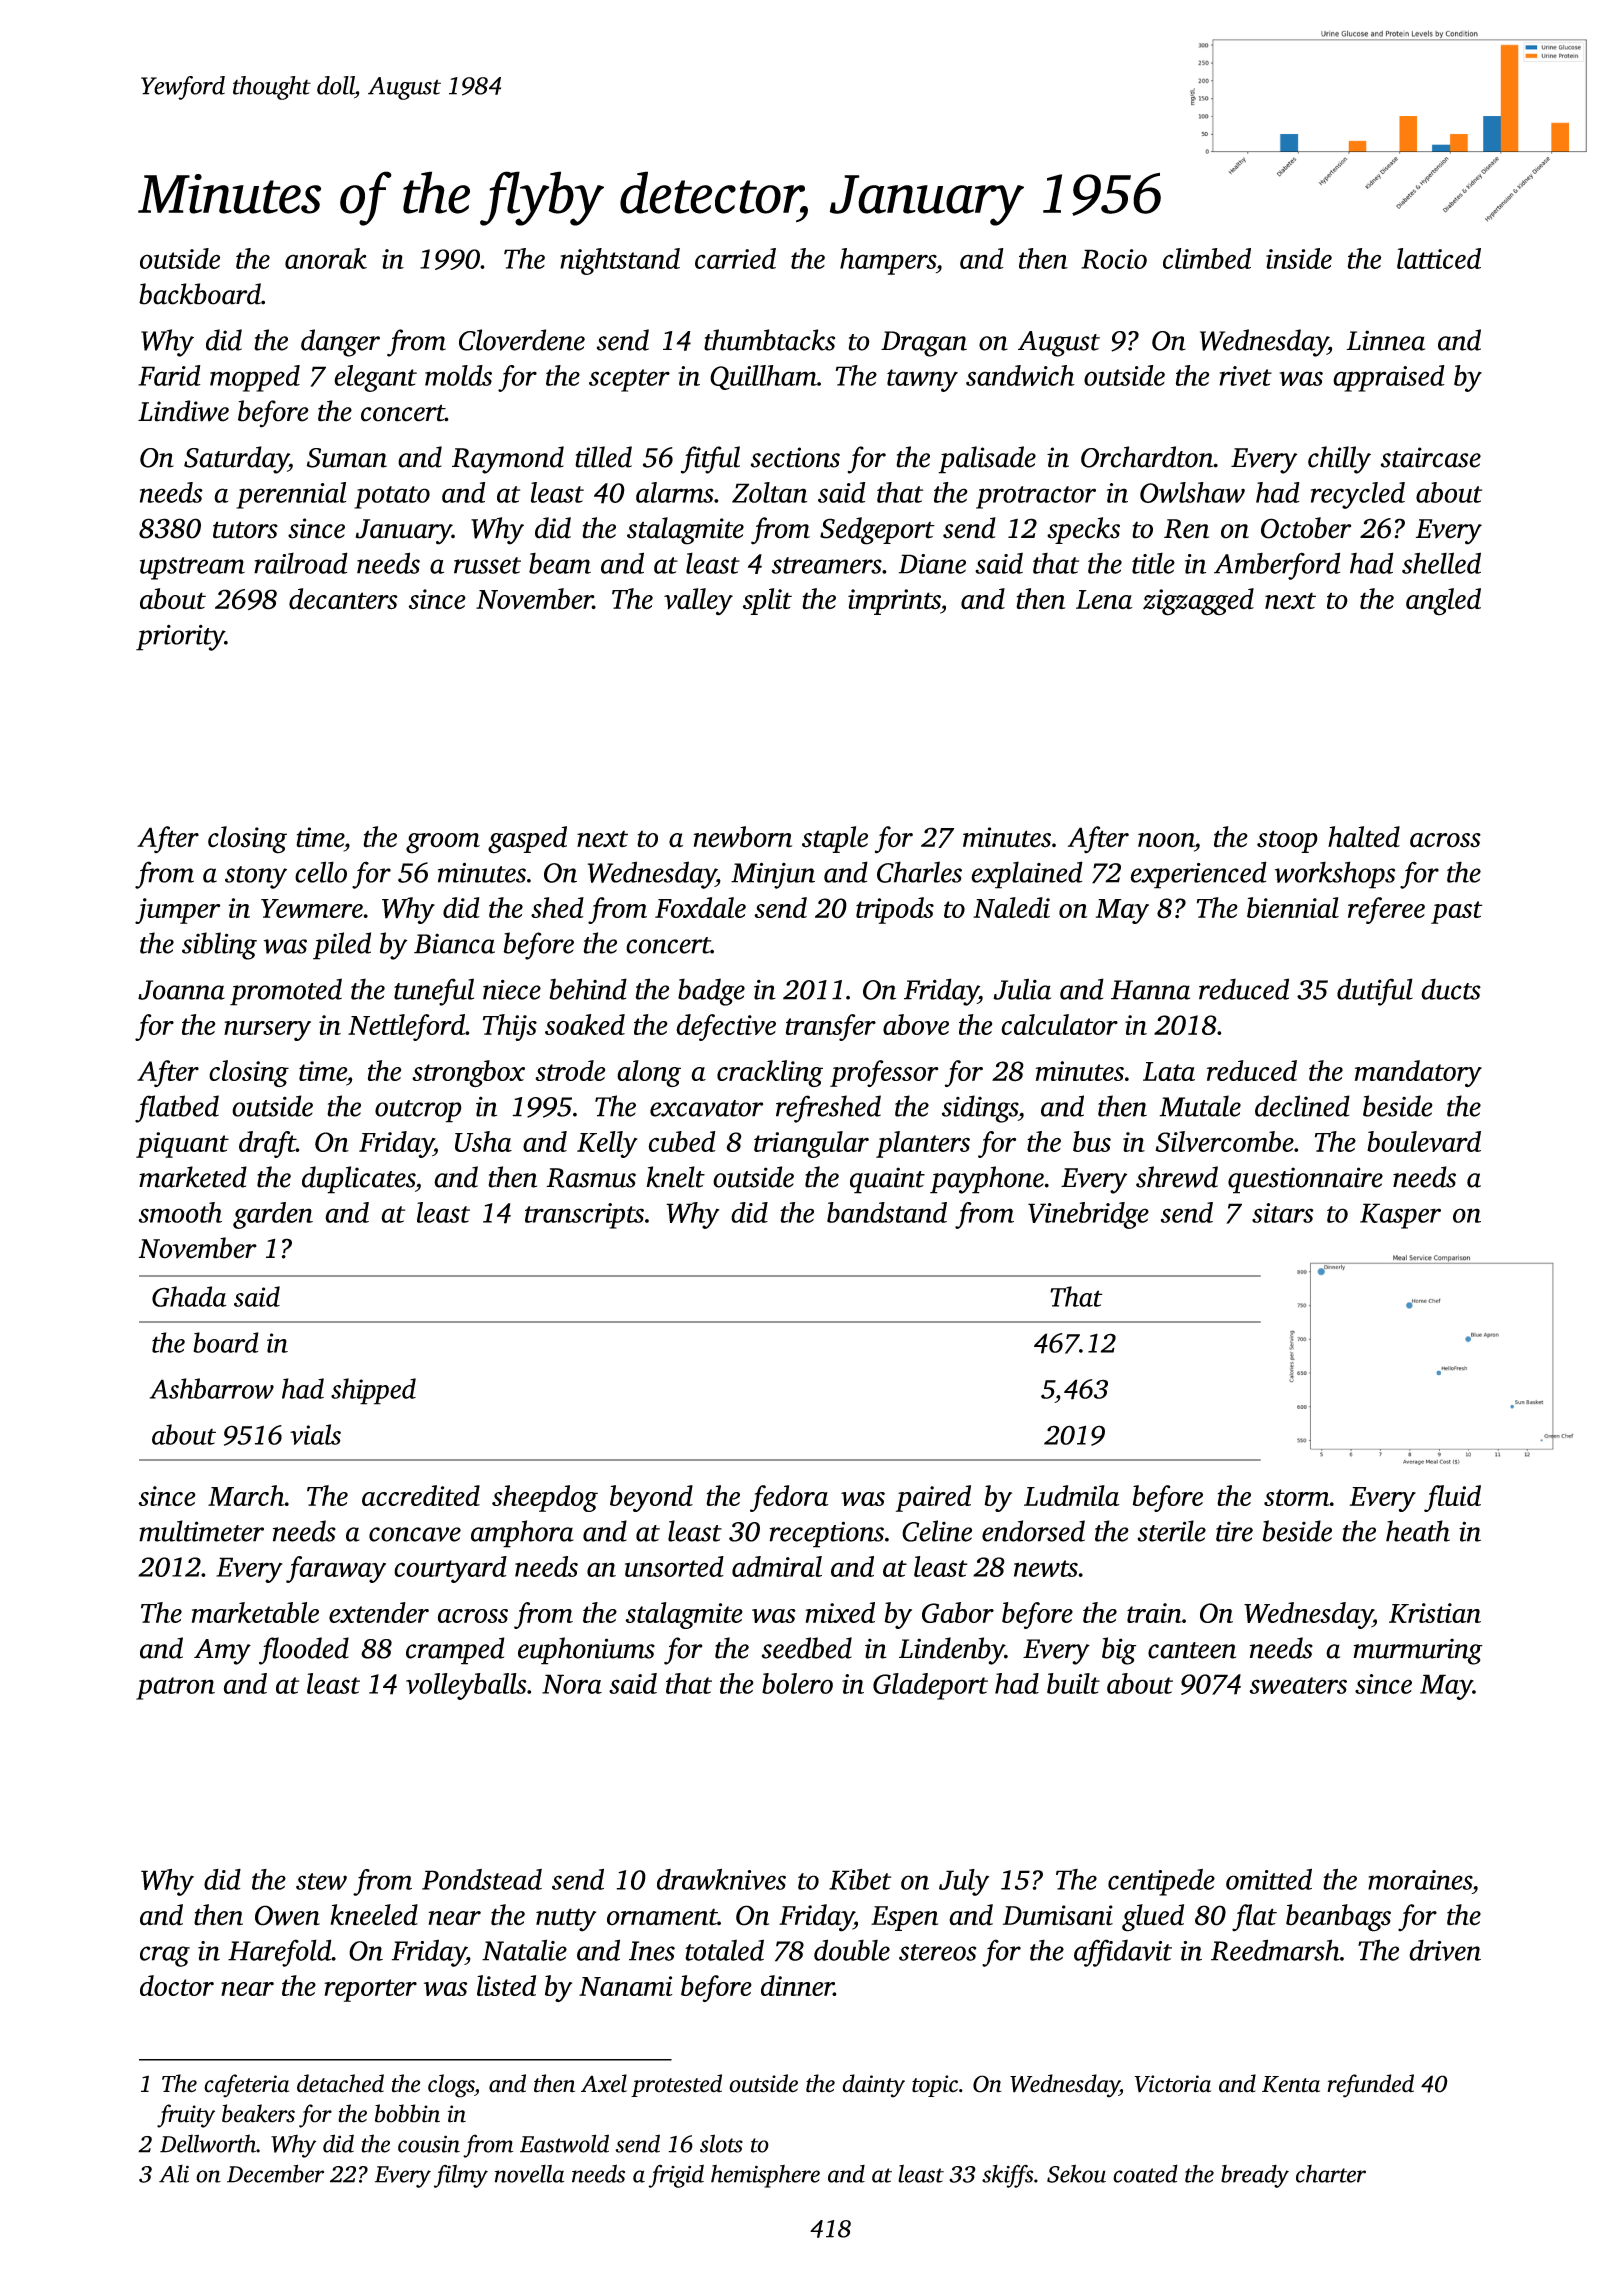  What do you see at coordinates (219, 946) in the screenshot?
I see `sibling` at bounding box center [219, 946].
